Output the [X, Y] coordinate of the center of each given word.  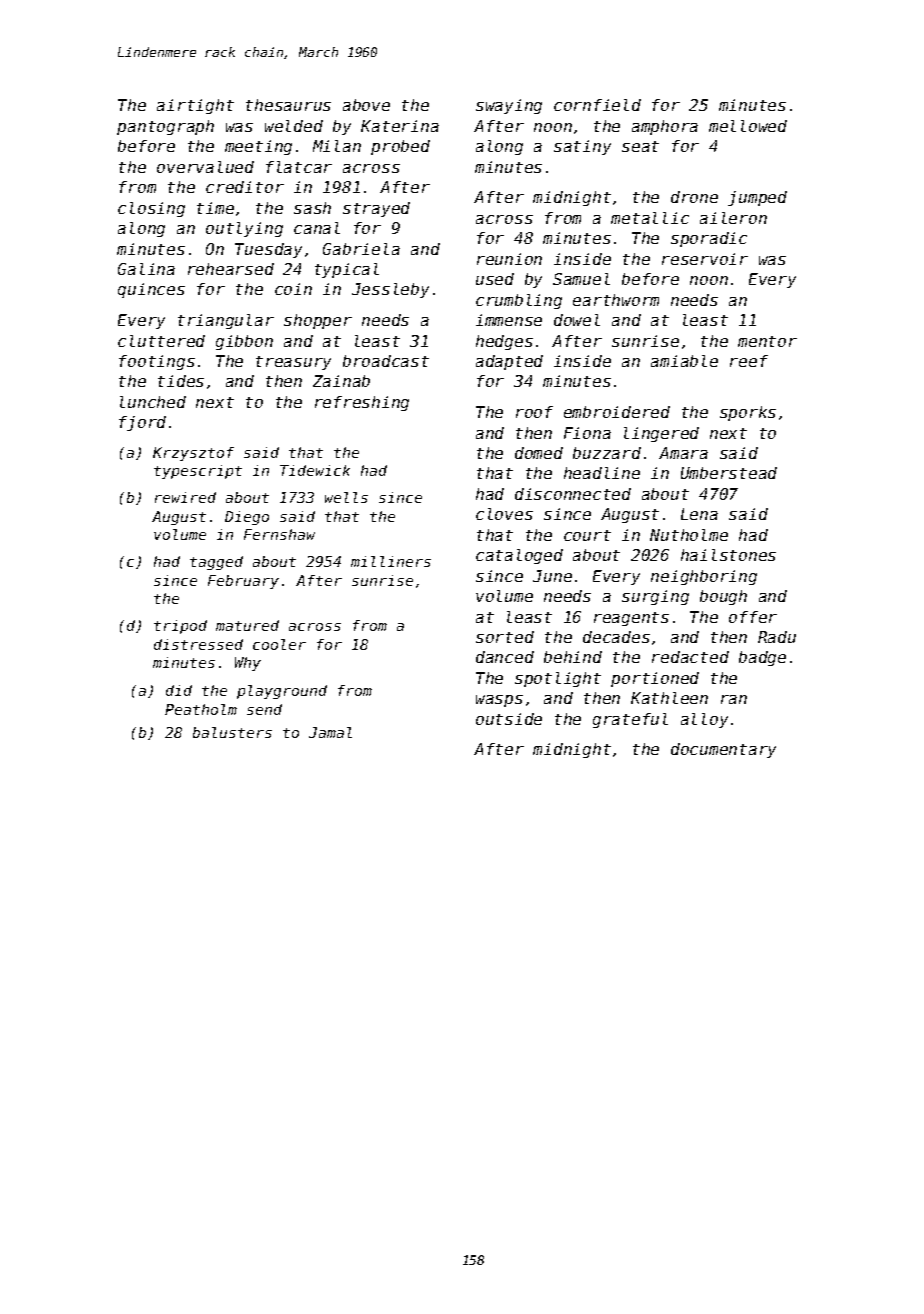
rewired [185, 497]
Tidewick [315, 470]
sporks [748, 413]
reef [749, 361]
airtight [195, 106]
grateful [630, 720]
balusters [232, 732]
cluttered [161, 341]
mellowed [748, 126]
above [366, 105]
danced [505, 657]
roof [534, 412]
